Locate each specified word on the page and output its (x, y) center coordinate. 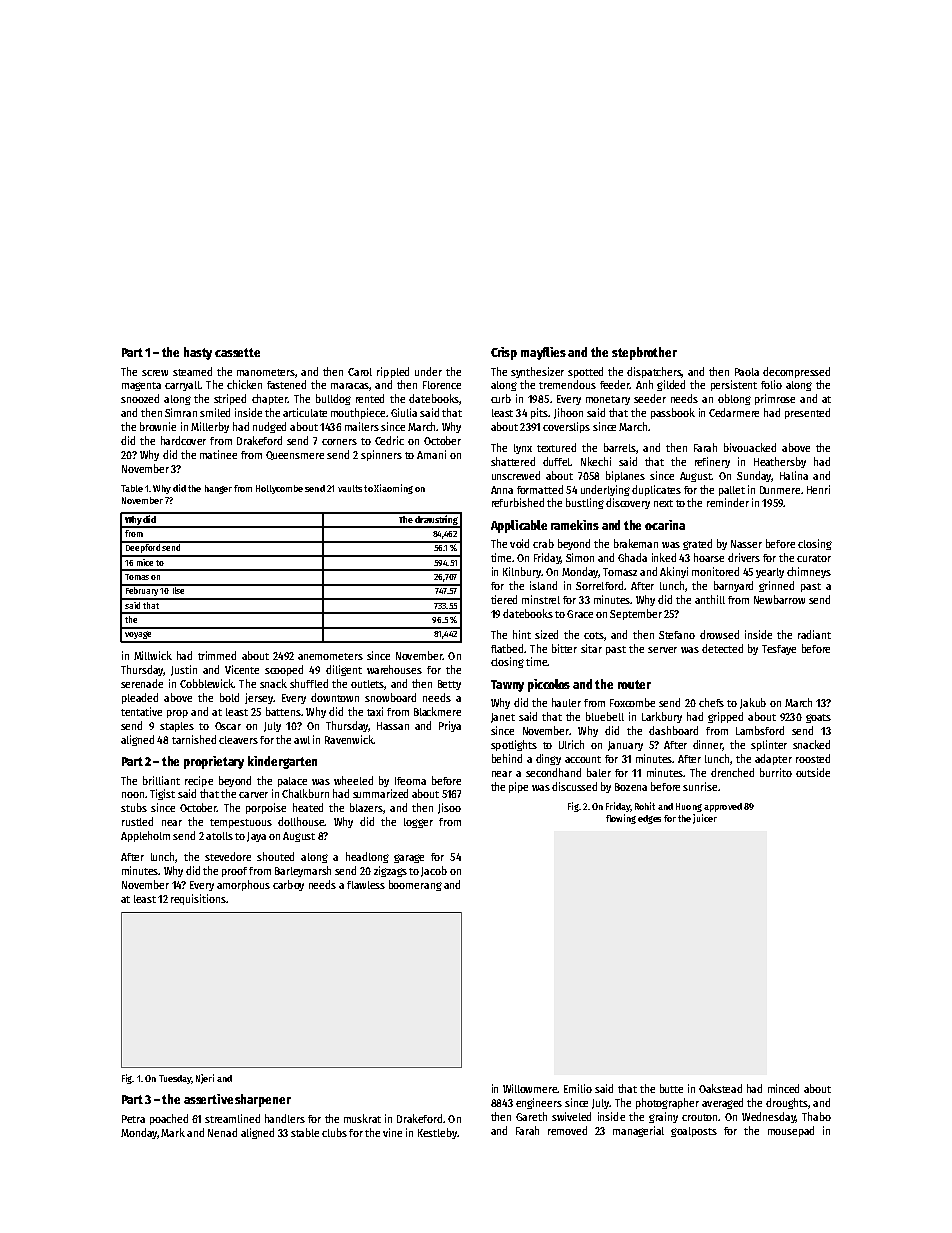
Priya (450, 726)
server (662, 650)
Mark (173, 1132)
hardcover (183, 440)
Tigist (162, 794)
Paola (747, 372)
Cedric (389, 440)
